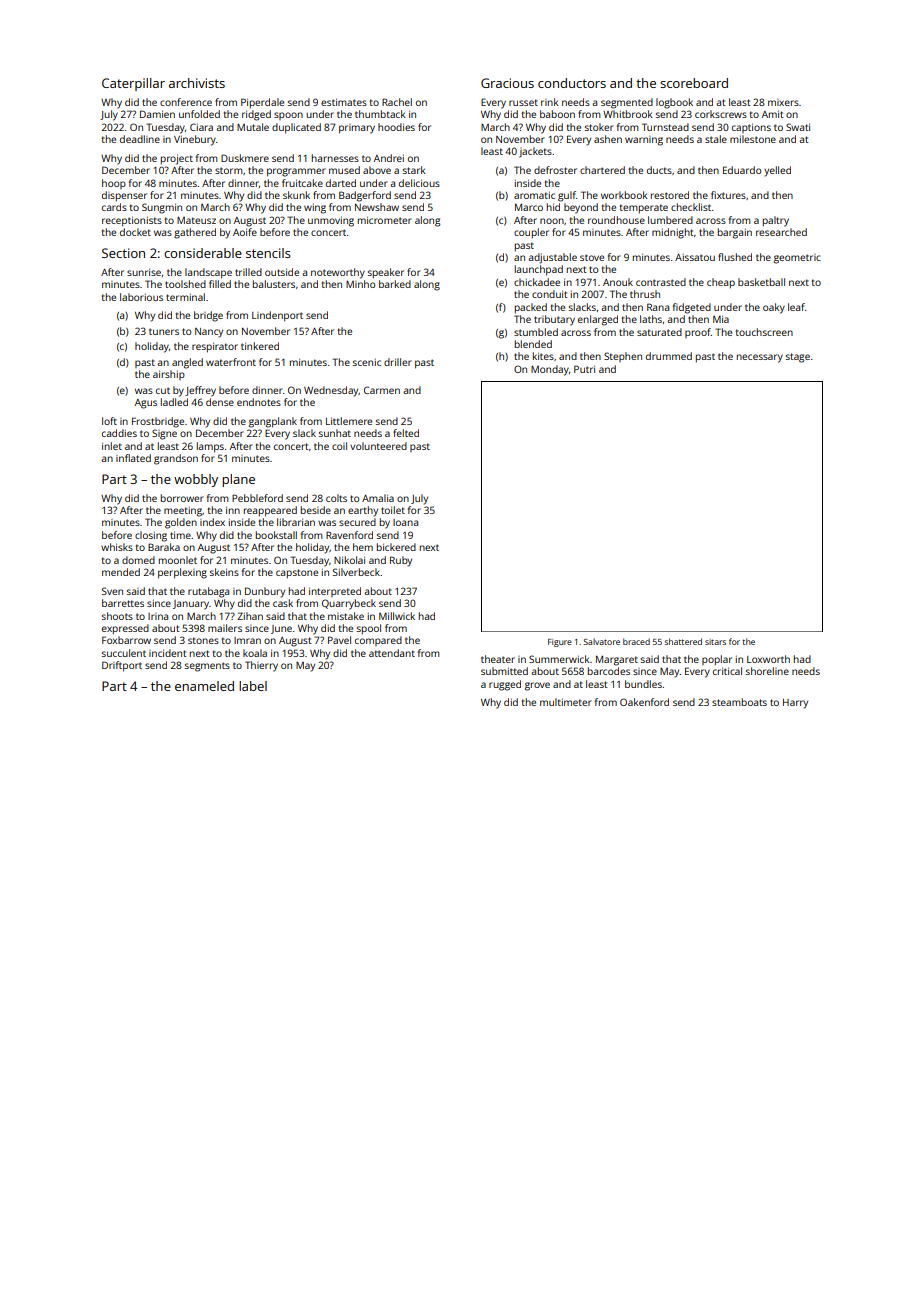  What do you see at coordinates (405, 522) in the image?
I see `Ioana` at bounding box center [405, 522].
